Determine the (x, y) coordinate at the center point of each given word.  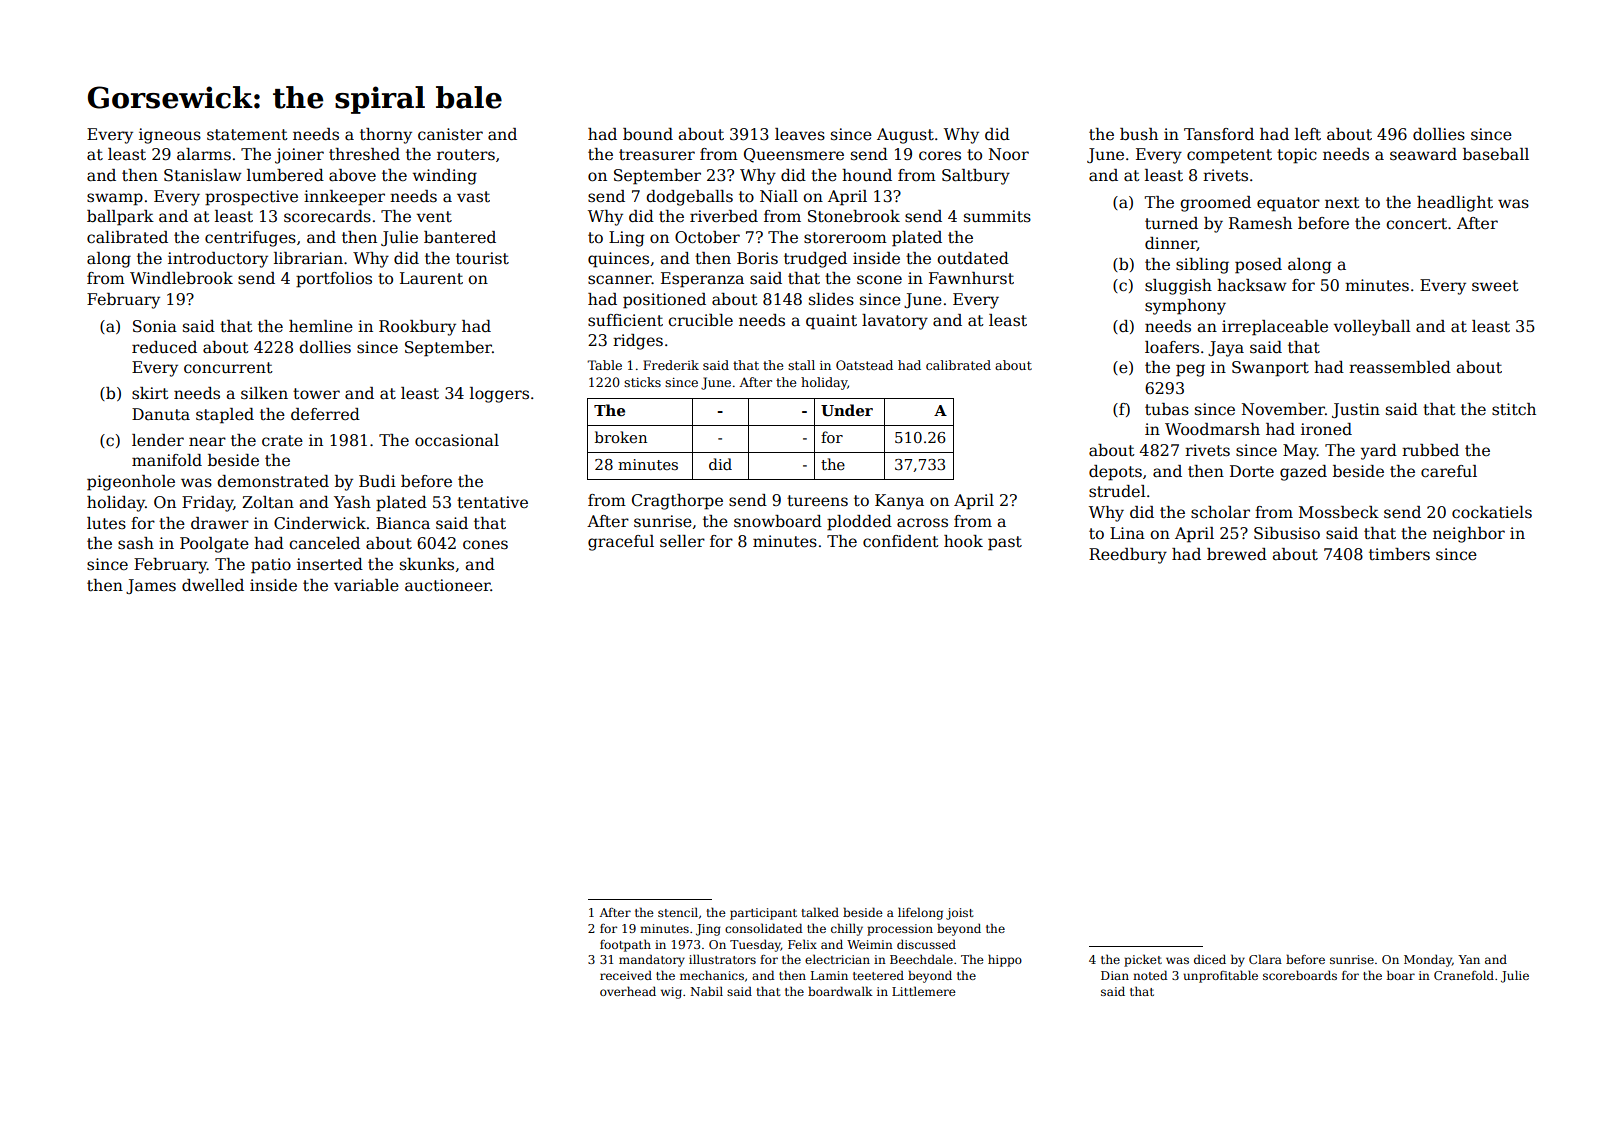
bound (648, 134)
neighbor (1469, 535)
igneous (170, 136)
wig (671, 993)
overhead (628, 991)
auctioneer (448, 585)
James (151, 586)
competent (1229, 156)
